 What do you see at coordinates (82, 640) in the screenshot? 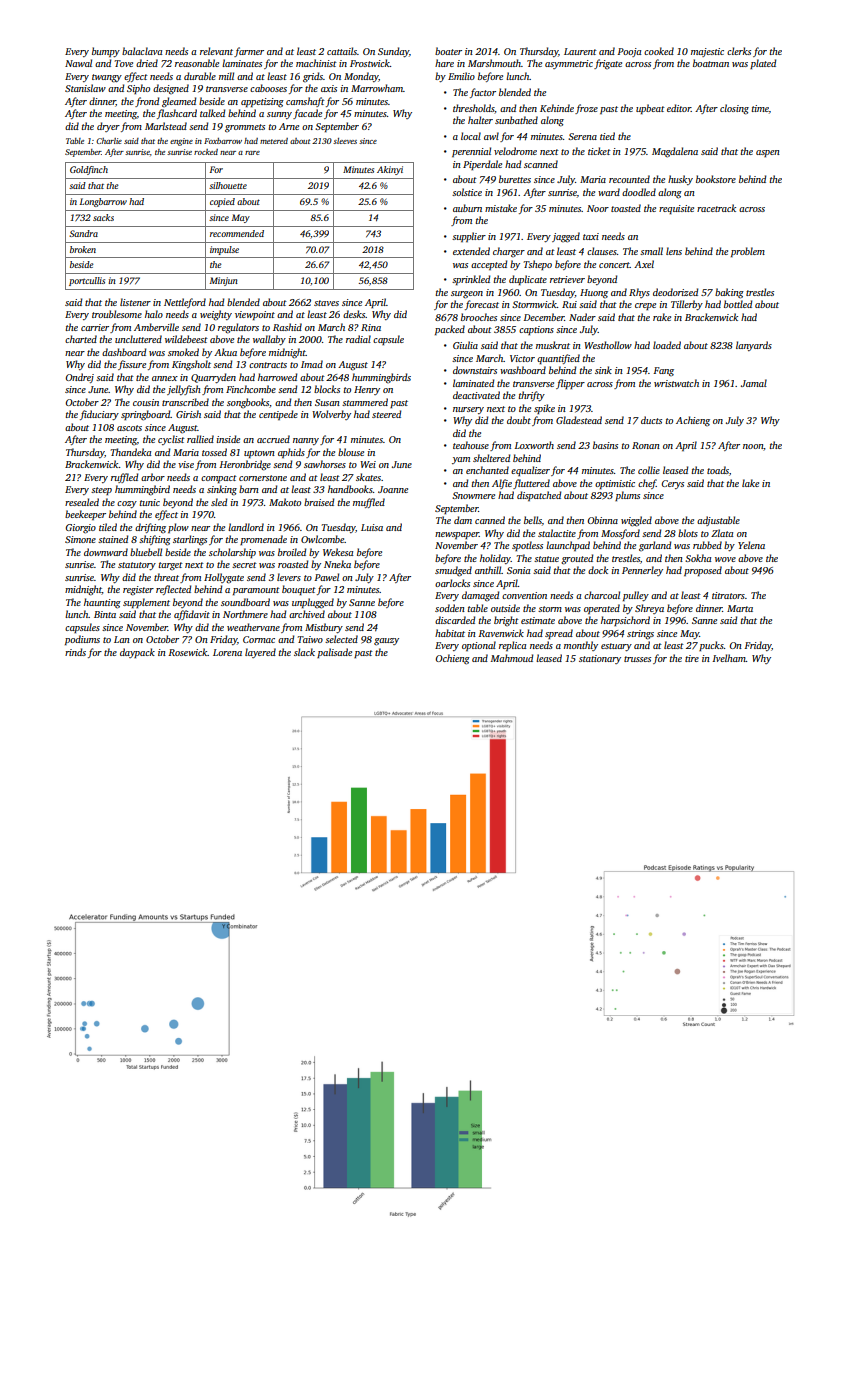
I see `podiums` at bounding box center [82, 640].
